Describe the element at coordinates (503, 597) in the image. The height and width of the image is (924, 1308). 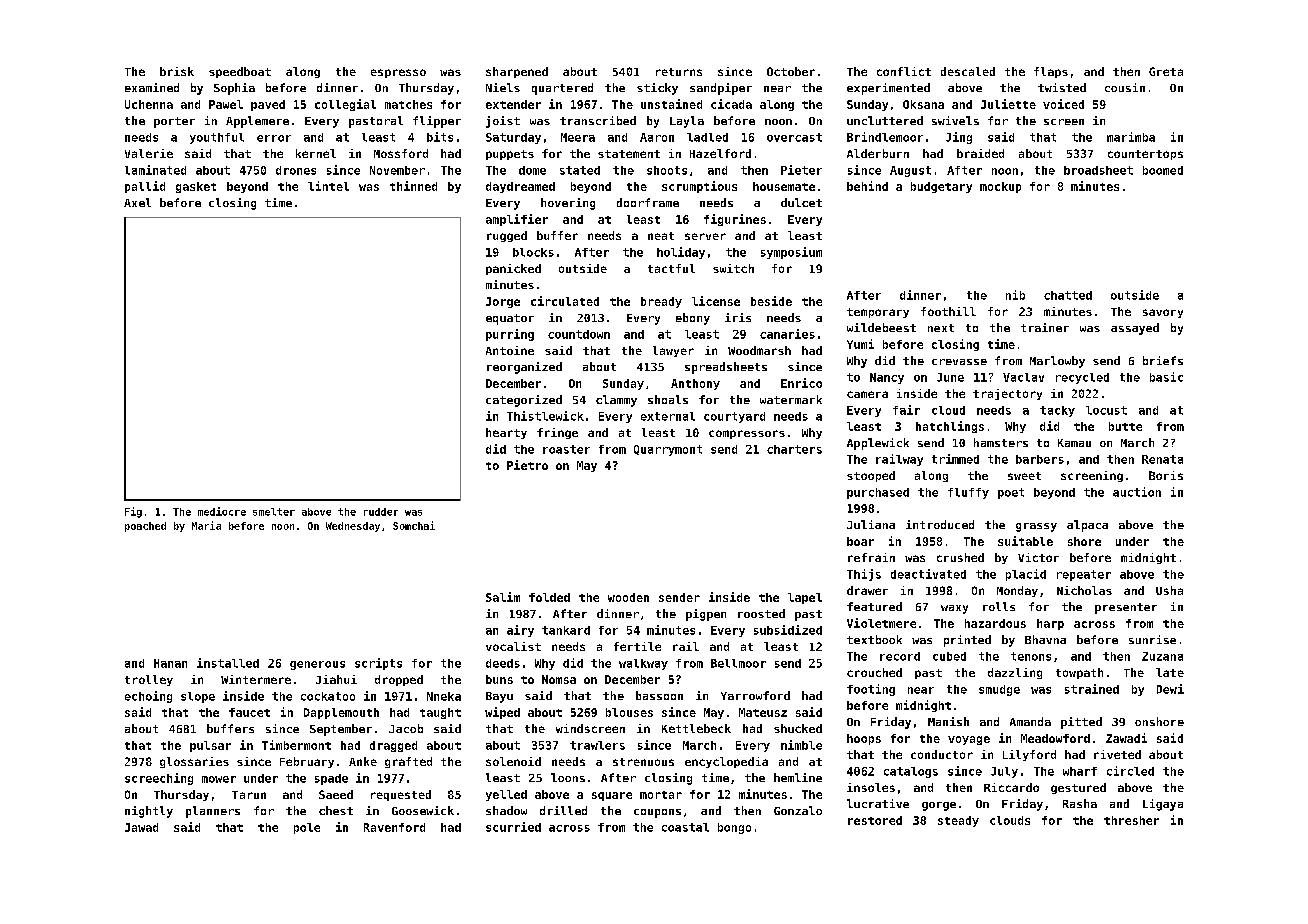
I see `Salim` at that location.
